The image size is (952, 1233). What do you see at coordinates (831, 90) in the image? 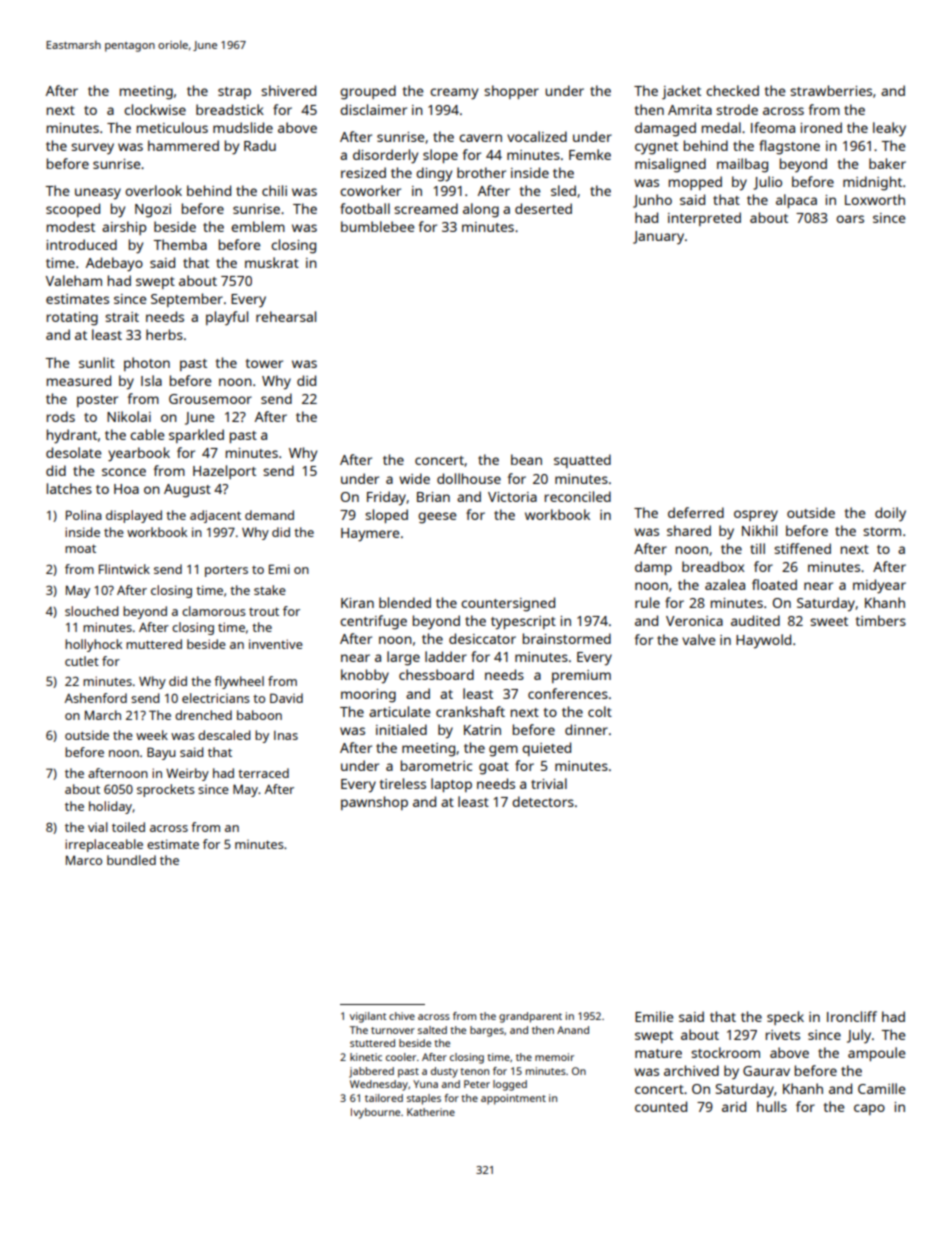
I see `strawberries` at bounding box center [831, 90].
